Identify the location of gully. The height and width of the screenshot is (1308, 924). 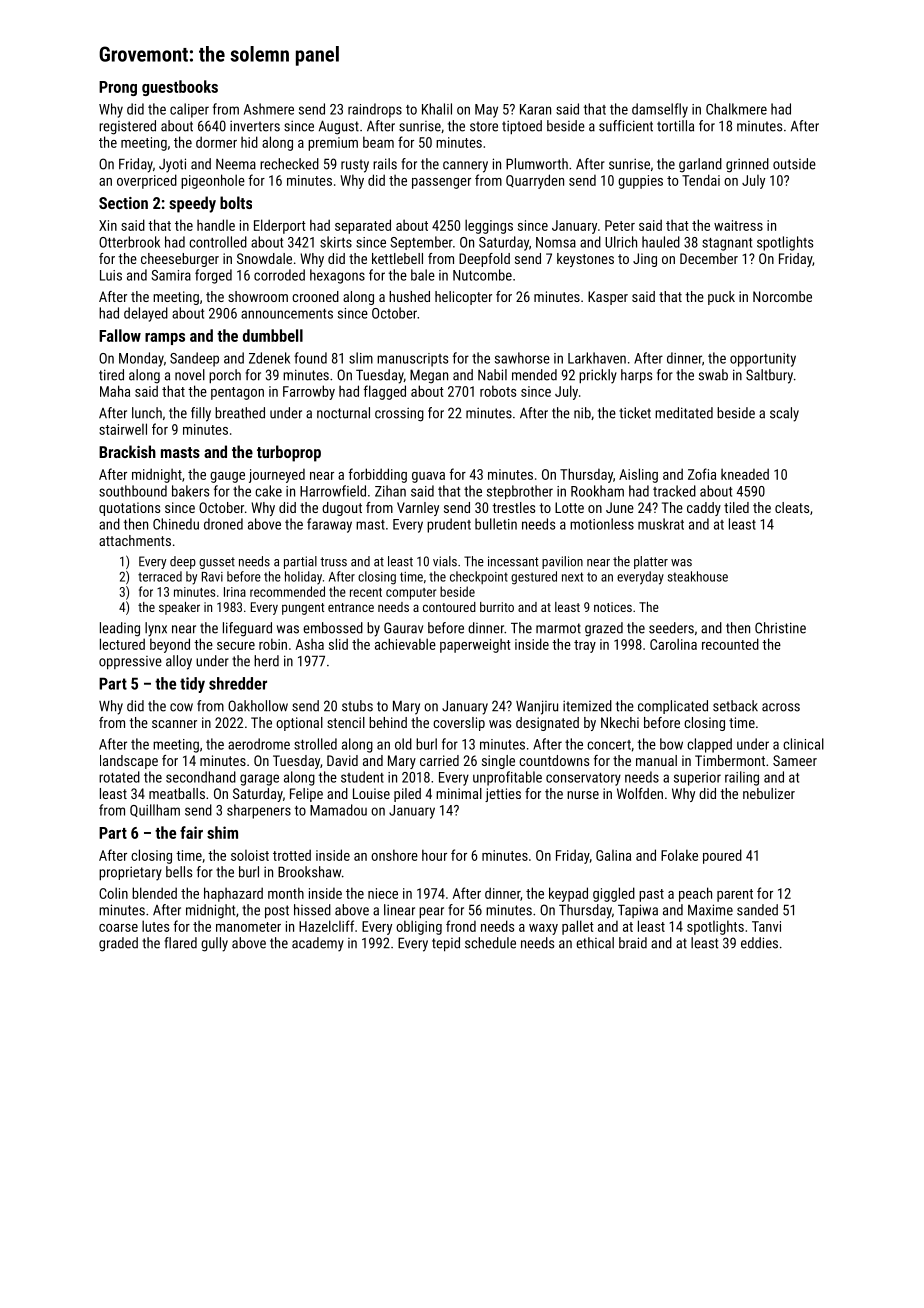
(214, 944).
